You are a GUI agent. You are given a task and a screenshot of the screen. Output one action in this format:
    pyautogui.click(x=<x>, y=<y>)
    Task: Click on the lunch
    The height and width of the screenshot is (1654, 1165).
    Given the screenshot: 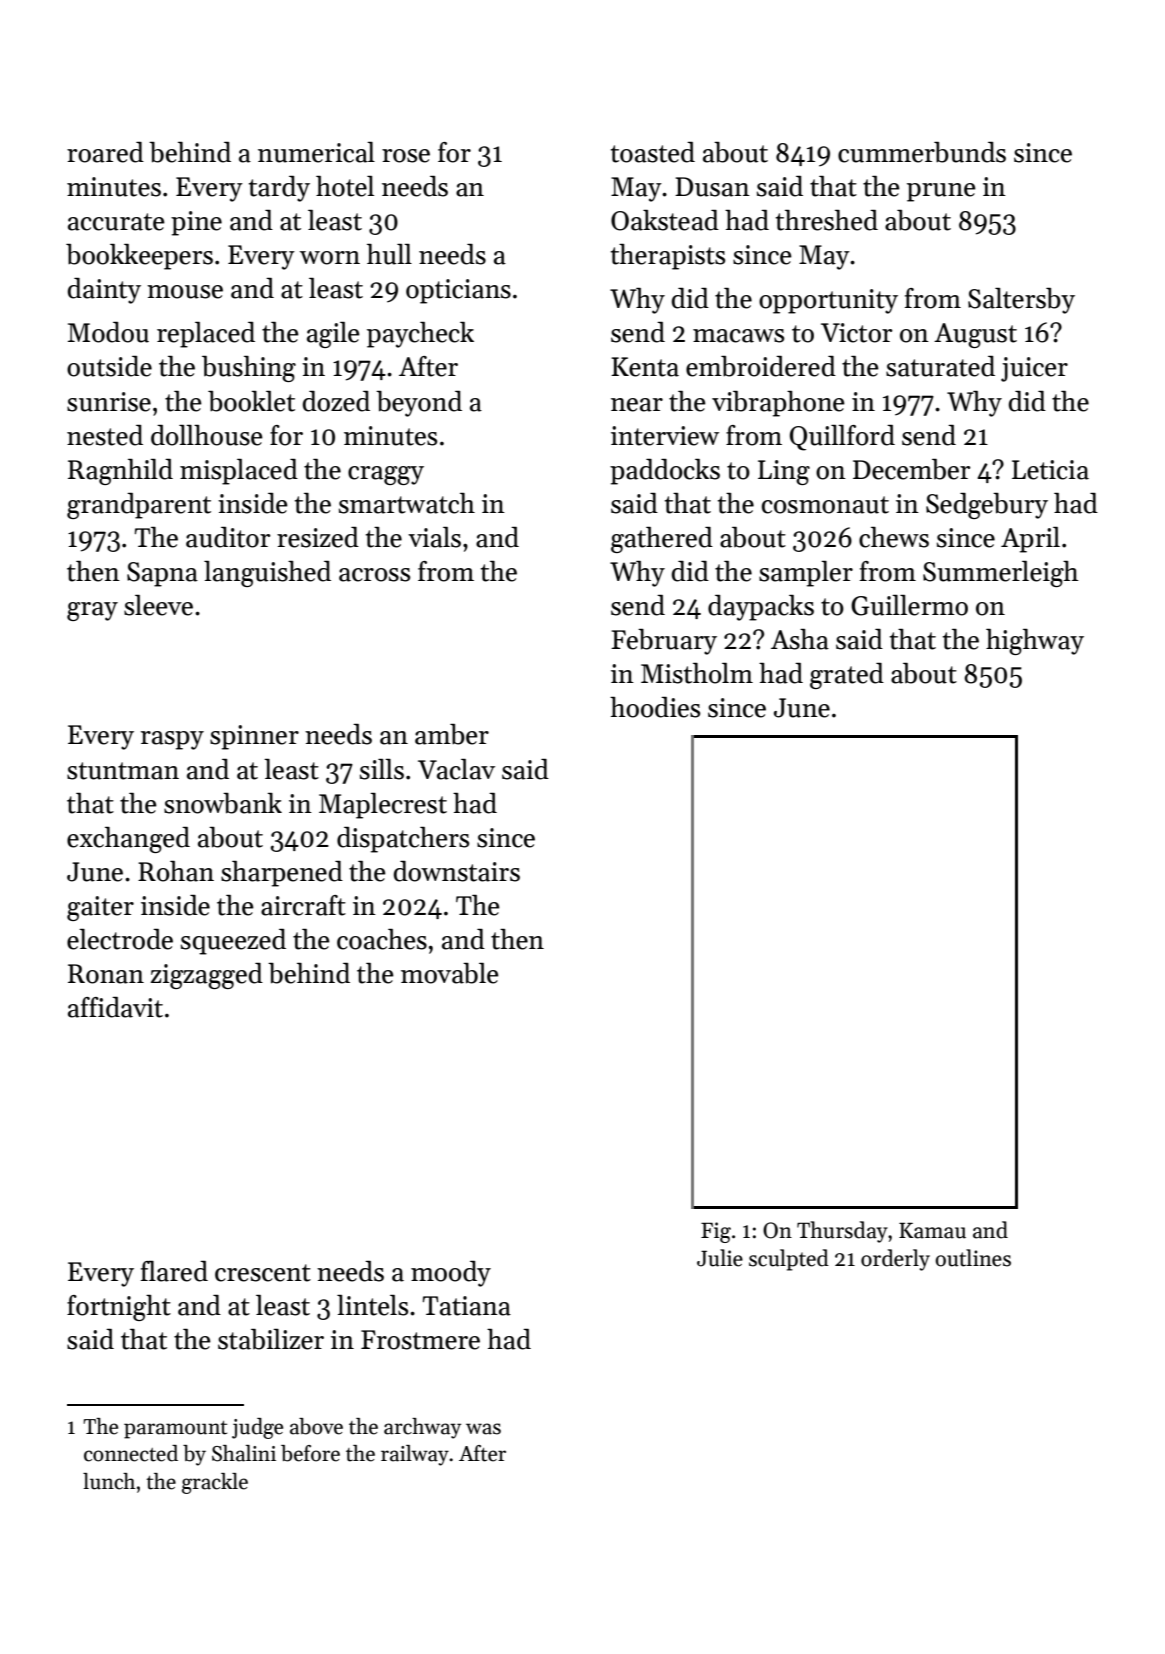 What is the action you would take?
    pyautogui.click(x=109, y=1481)
